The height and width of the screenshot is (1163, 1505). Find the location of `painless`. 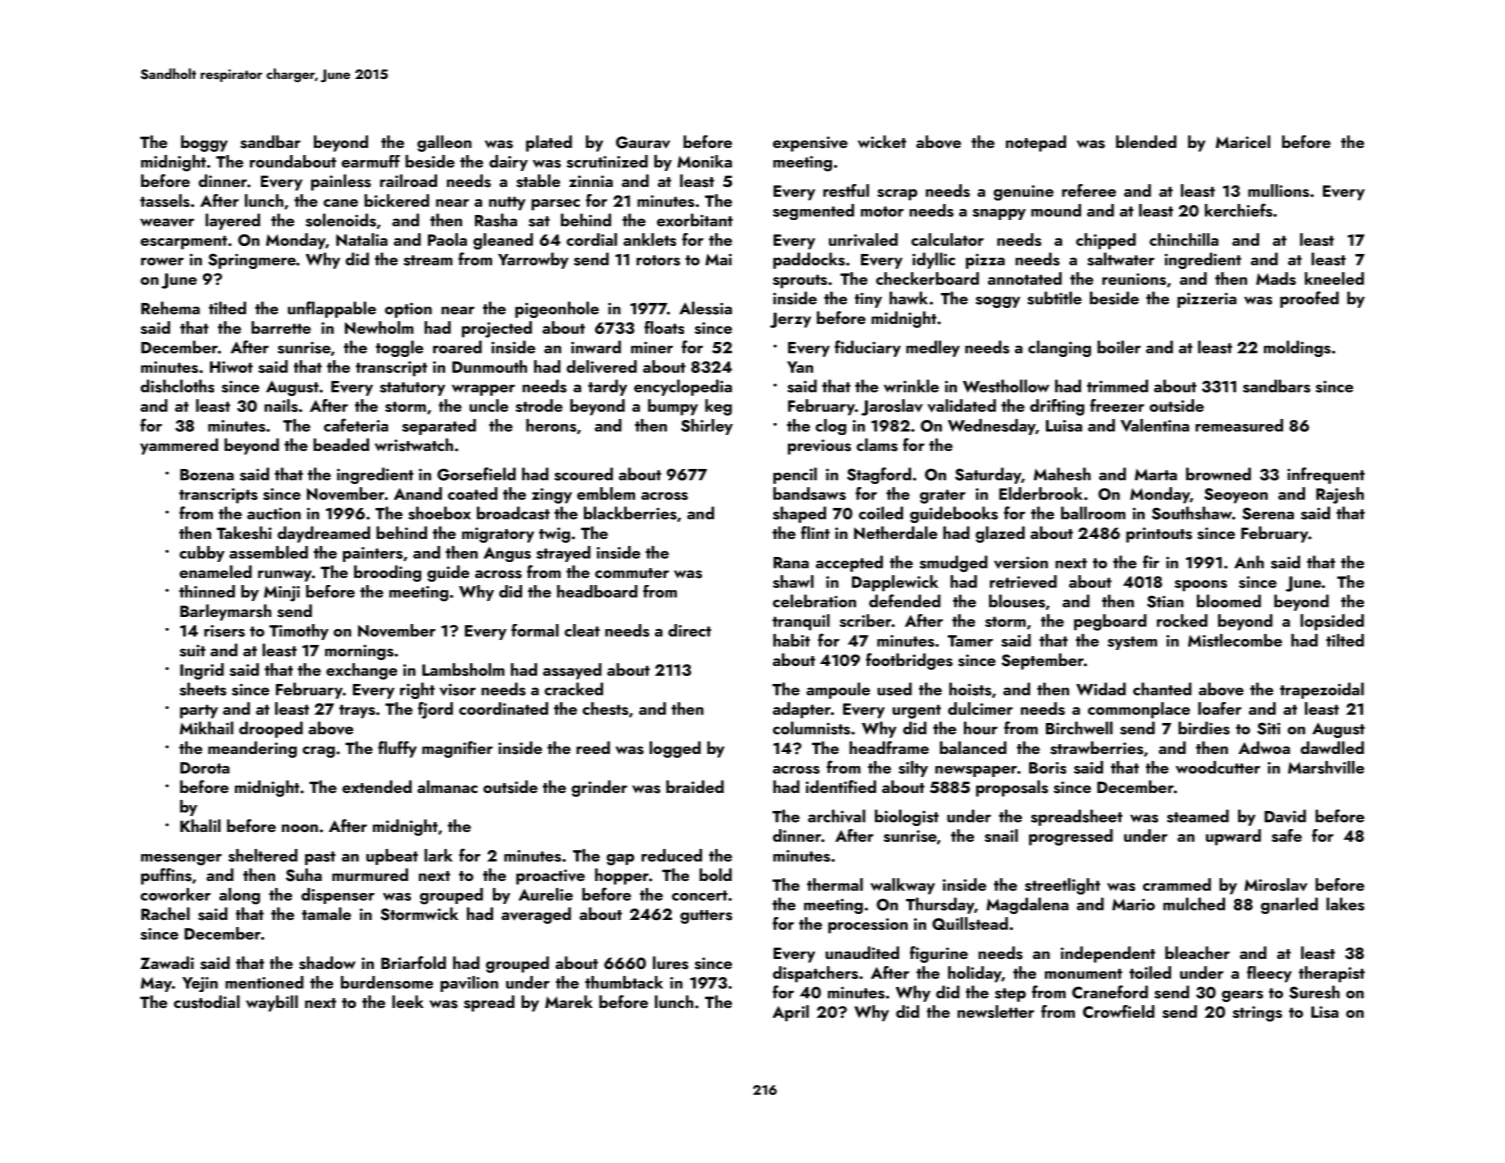

painless is located at coordinates (341, 182).
